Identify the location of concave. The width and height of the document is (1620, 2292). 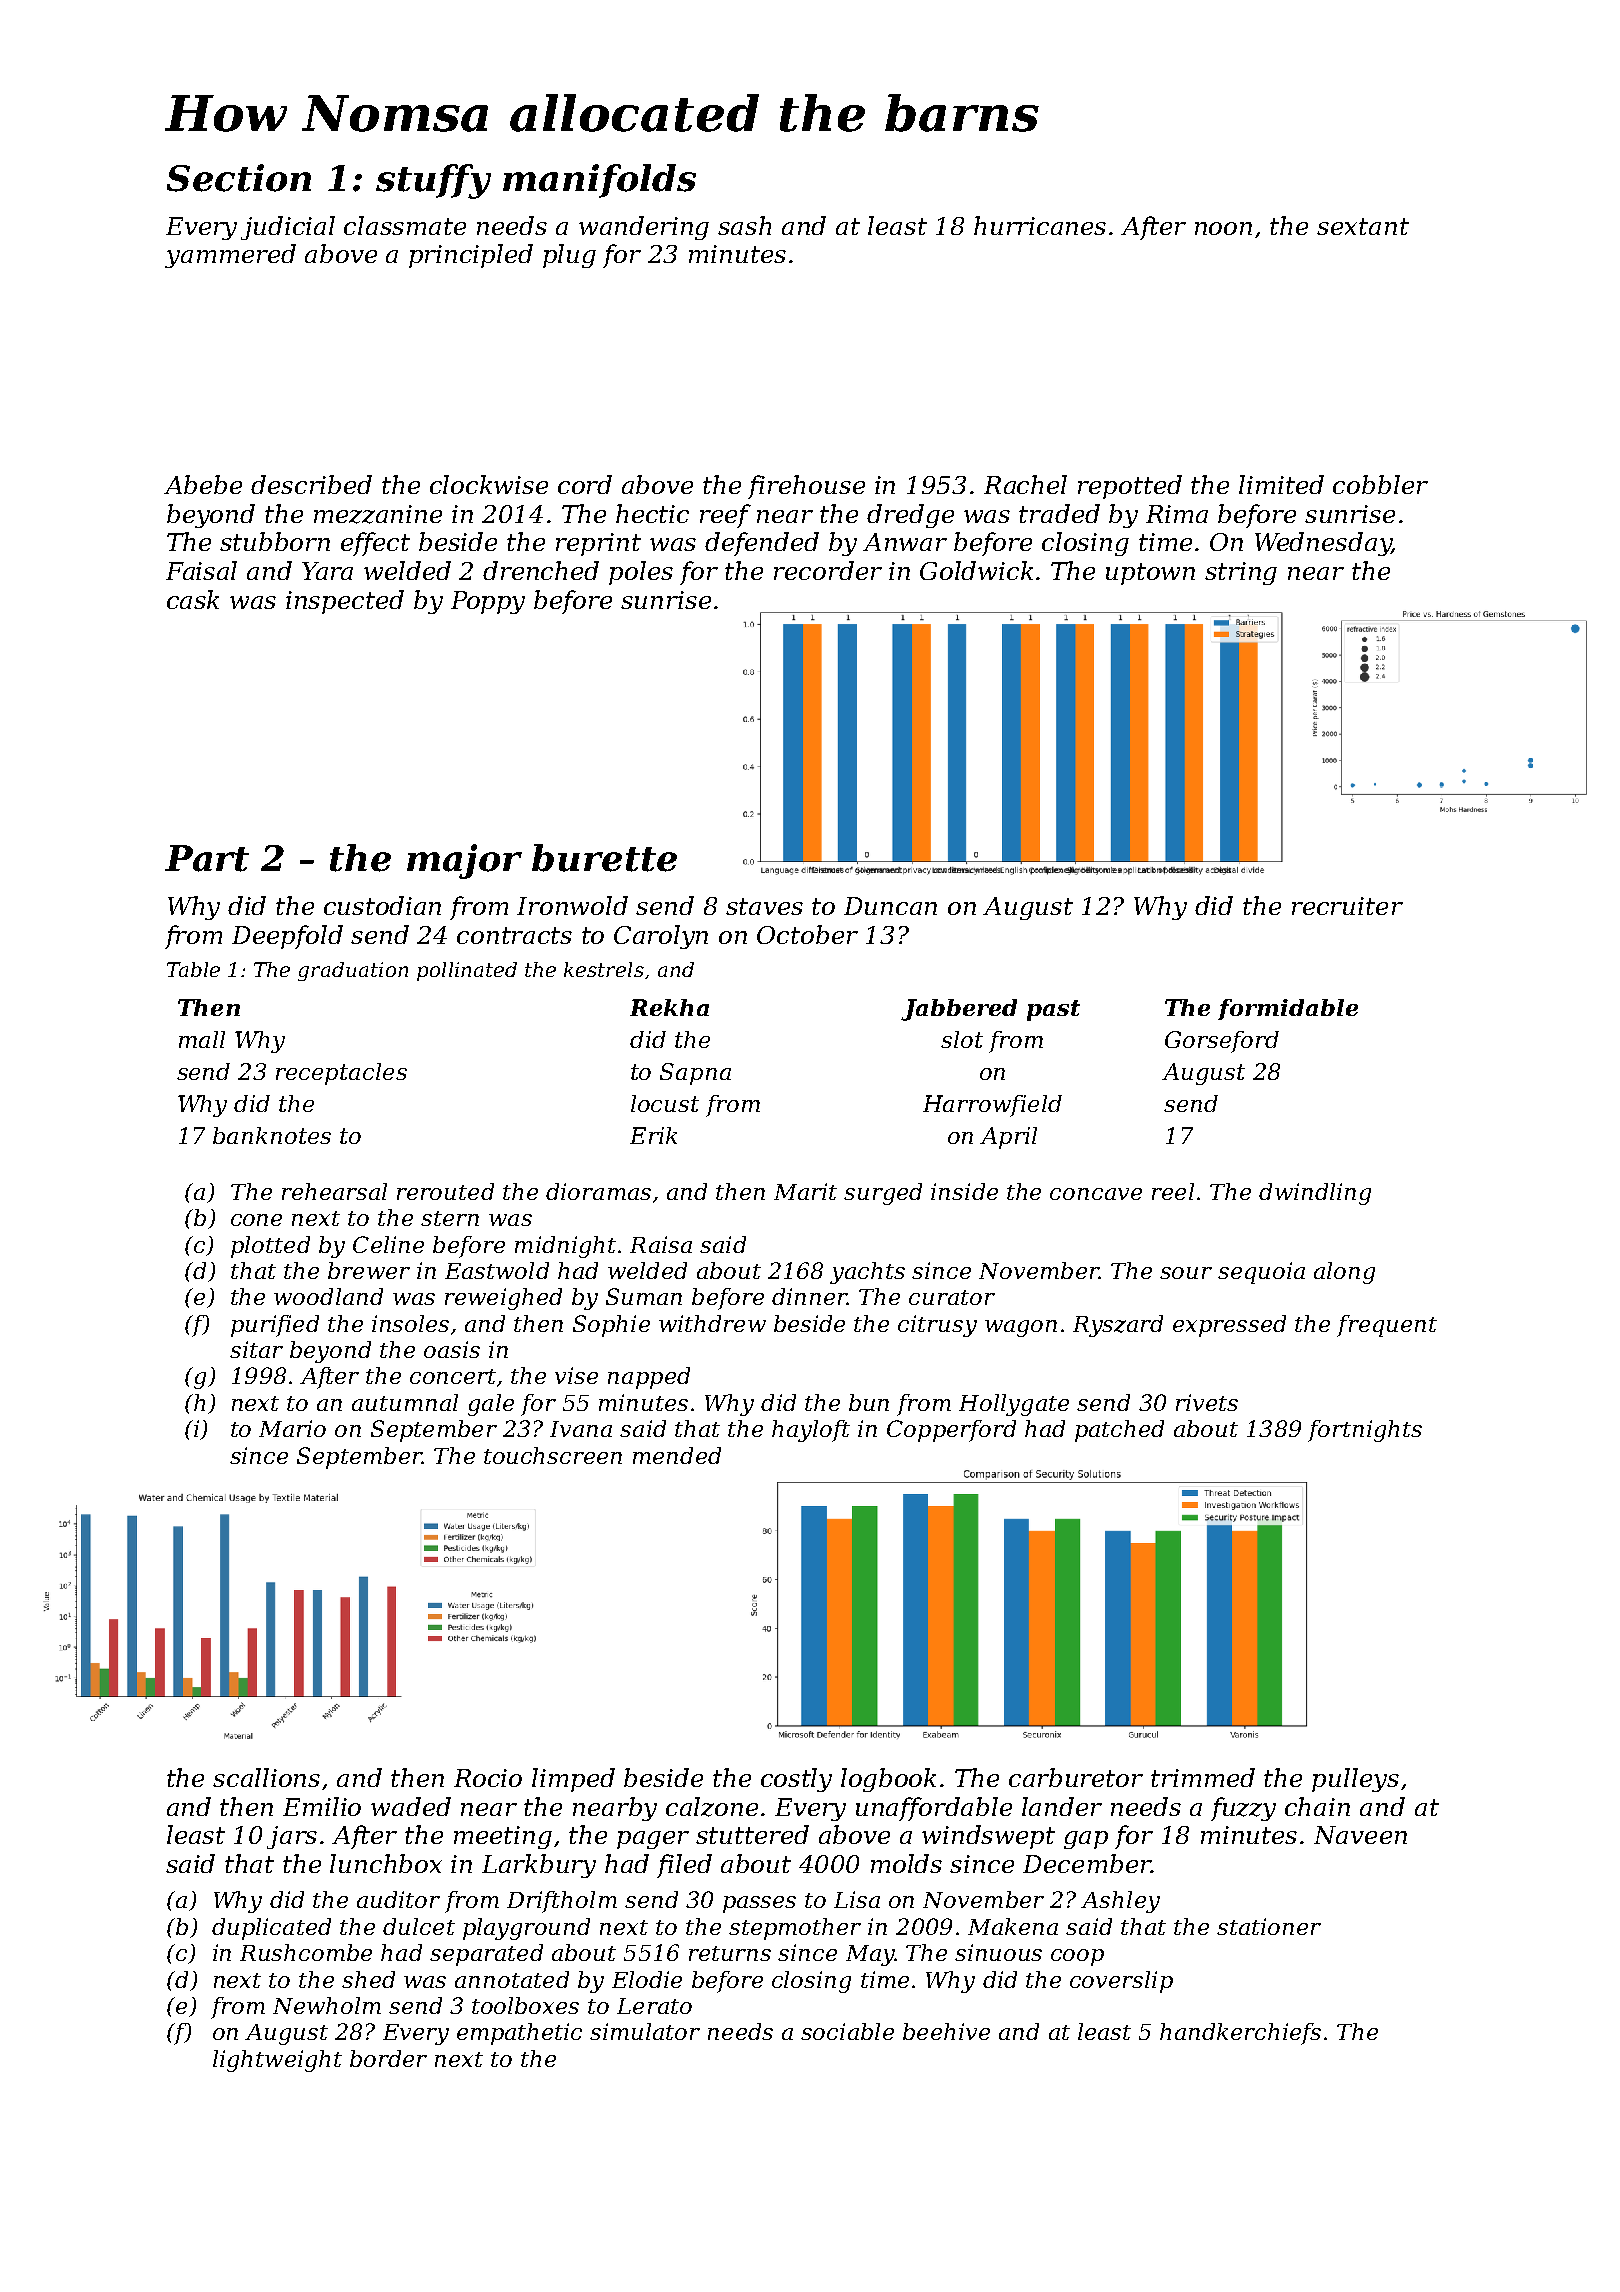
(1096, 1194).
